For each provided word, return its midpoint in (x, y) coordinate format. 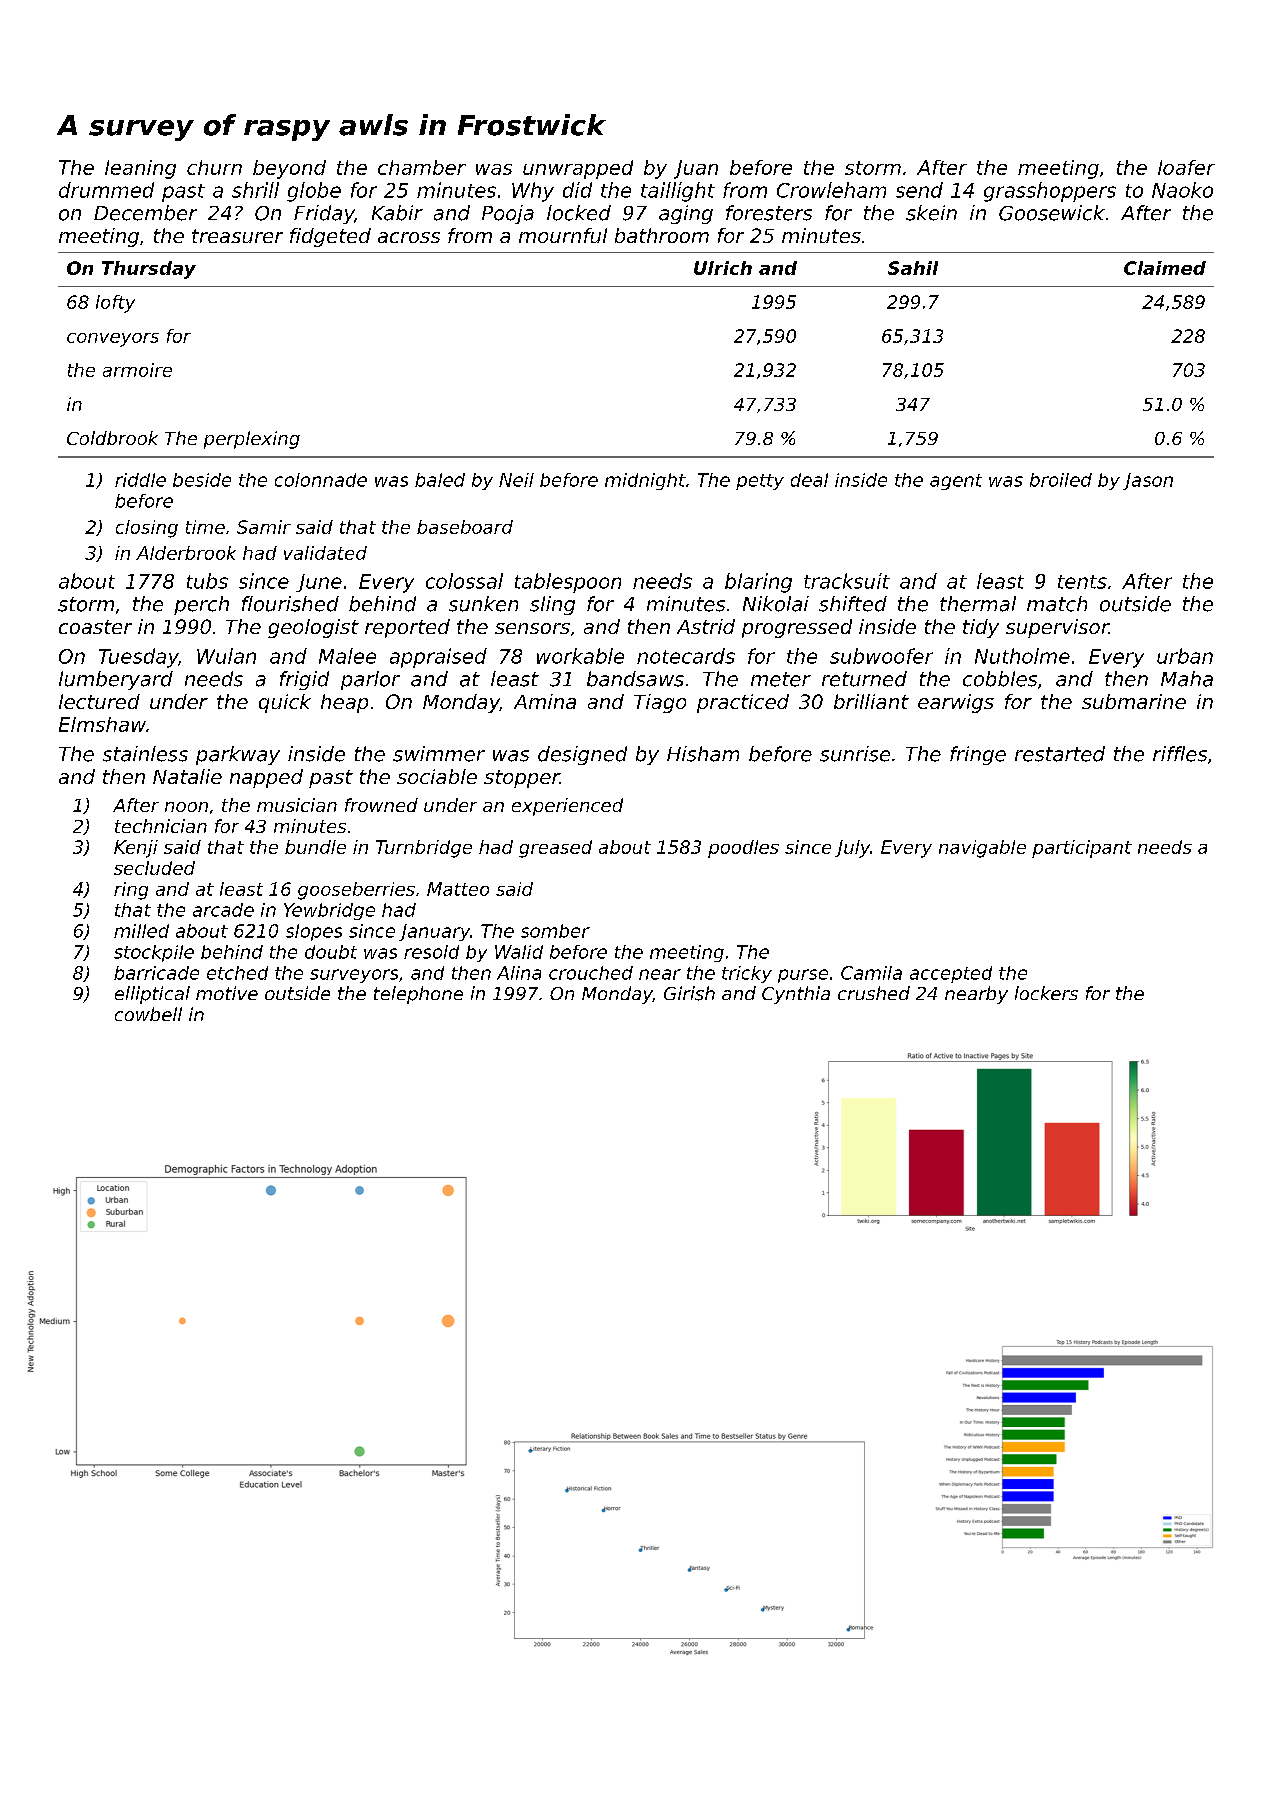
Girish (689, 993)
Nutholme (1022, 656)
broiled (1061, 480)
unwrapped (578, 169)
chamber (422, 167)
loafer (1186, 167)
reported (407, 628)
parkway (238, 755)
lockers (1046, 993)
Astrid (706, 626)
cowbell (148, 1014)
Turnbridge (424, 849)
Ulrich (723, 268)
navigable (982, 849)
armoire (137, 370)
